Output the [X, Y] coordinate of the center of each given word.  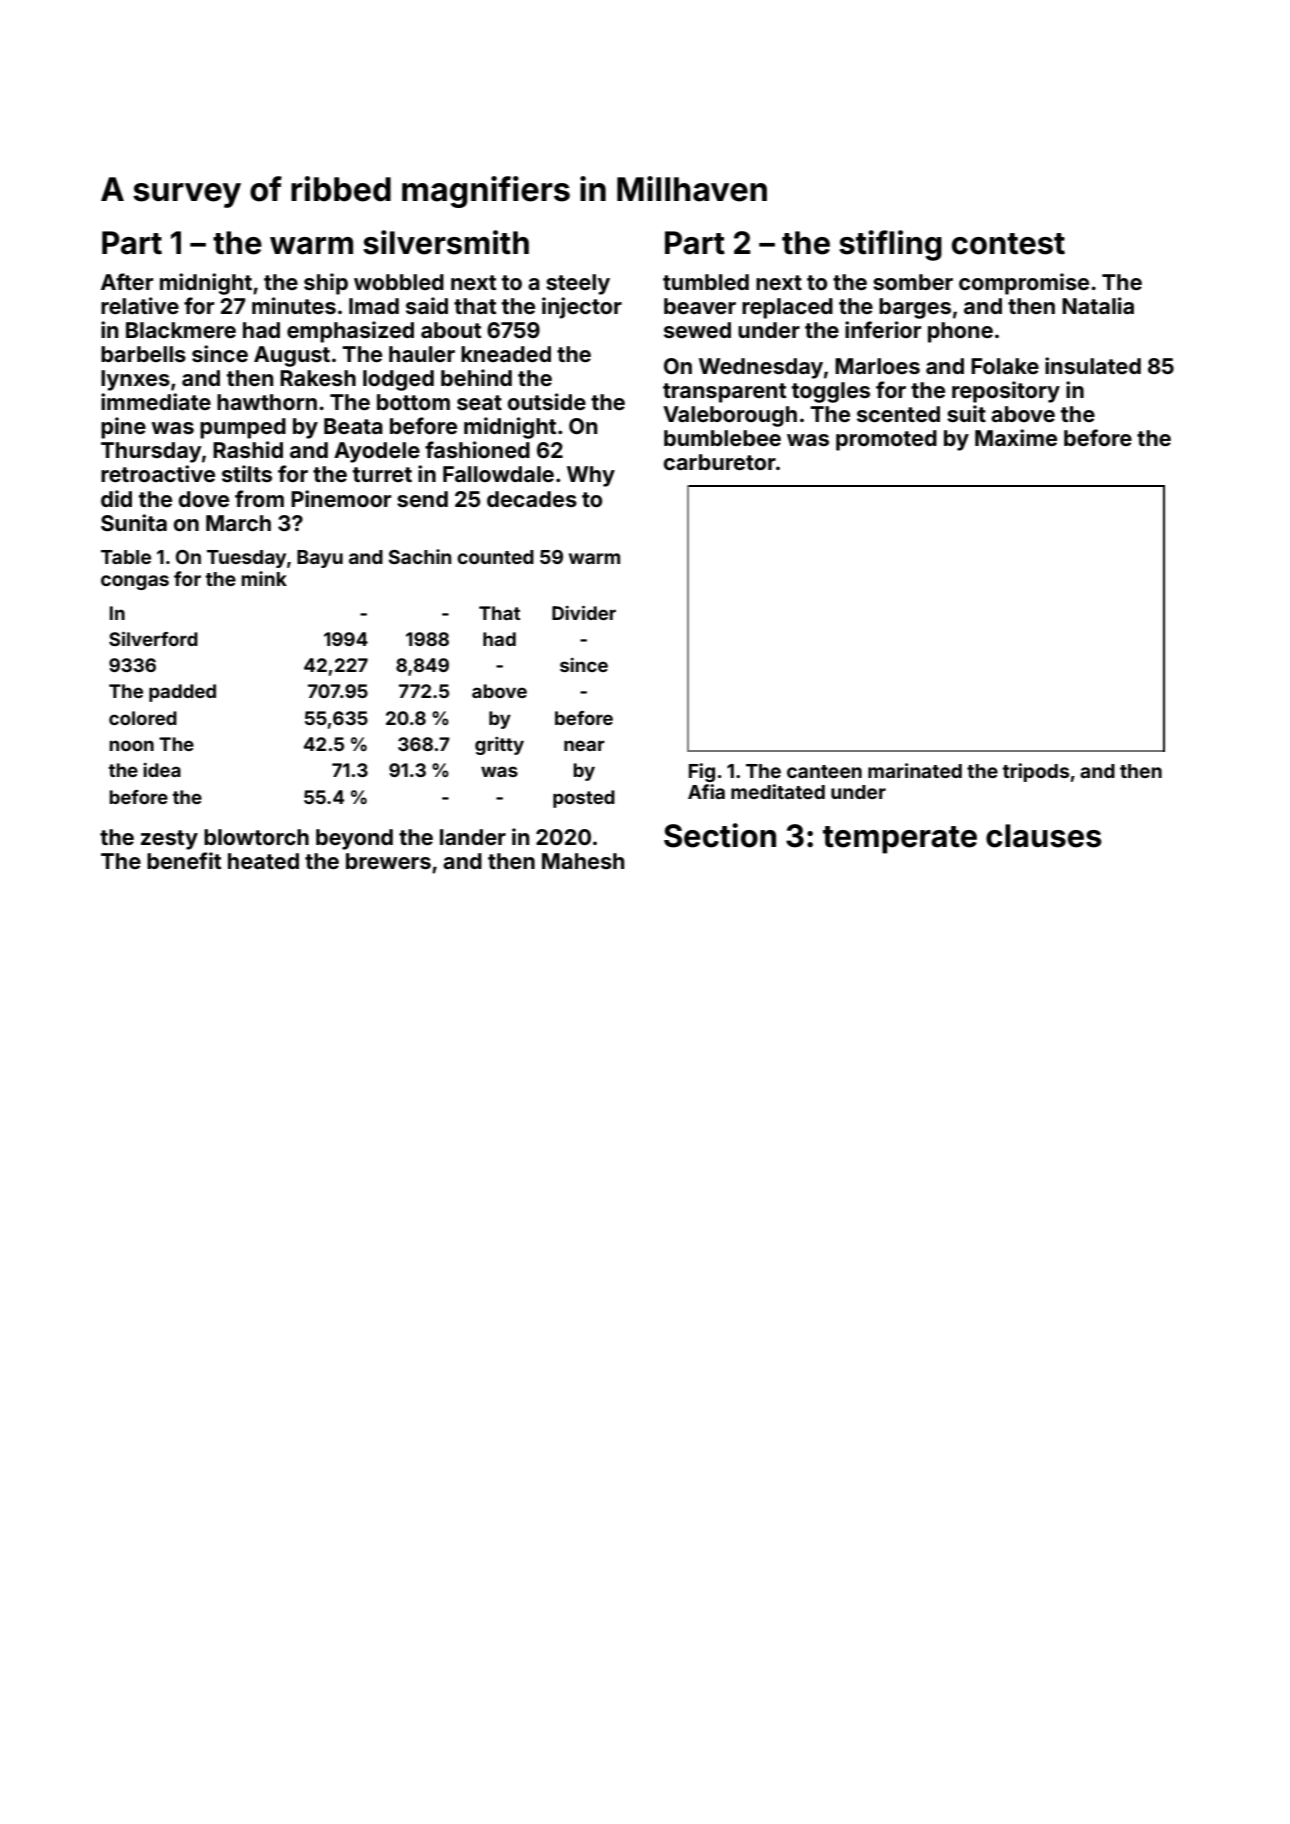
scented [898, 414]
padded [182, 693]
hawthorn [267, 402]
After [127, 281]
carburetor [720, 462]
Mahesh [583, 861]
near [584, 745]
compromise [1024, 284]
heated [263, 861]
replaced [787, 308]
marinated [915, 770]
